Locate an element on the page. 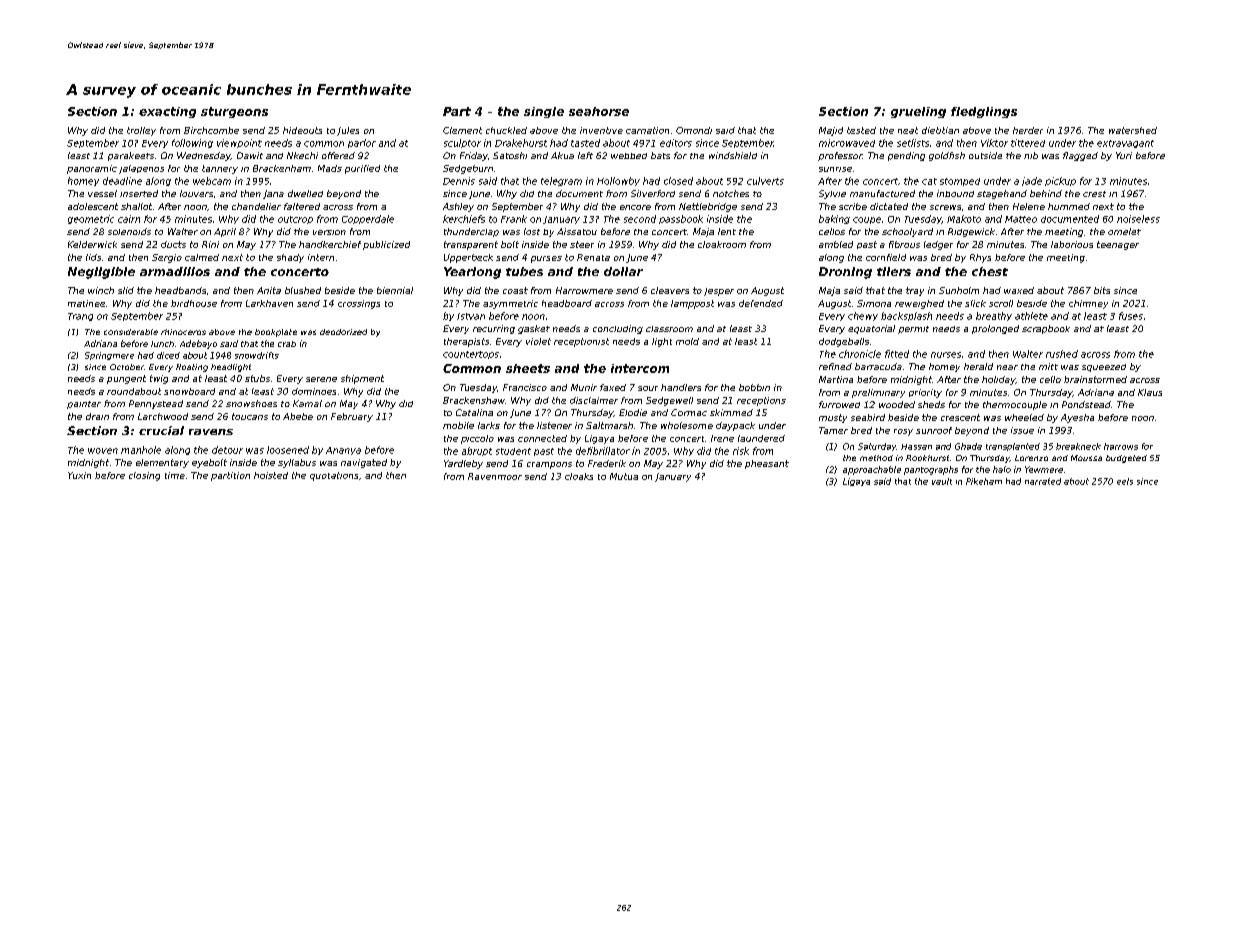  matinee is located at coordinates (86, 303).
